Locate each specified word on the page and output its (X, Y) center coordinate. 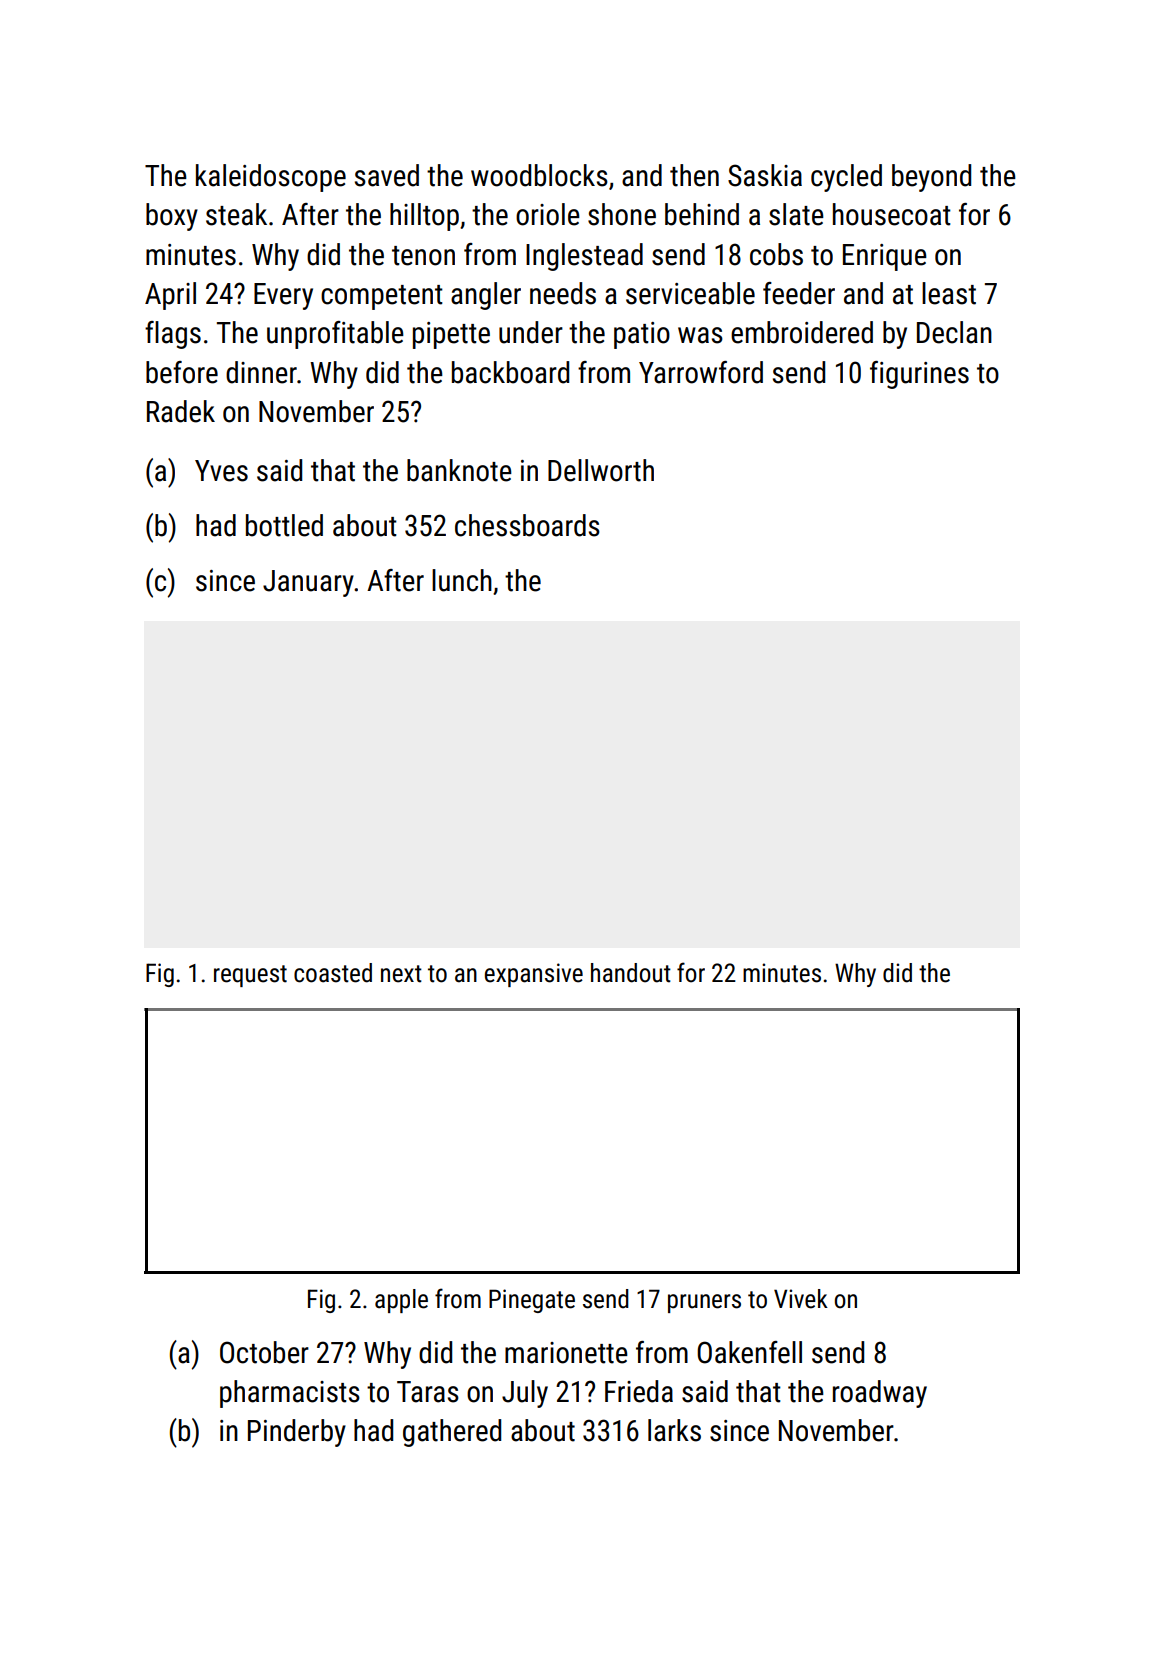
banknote (459, 470)
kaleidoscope (271, 178)
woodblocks (539, 175)
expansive (534, 975)
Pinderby (297, 1433)
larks (674, 1430)
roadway (880, 1394)
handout (631, 973)
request (250, 976)
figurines (919, 375)
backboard (510, 372)
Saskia (765, 175)
